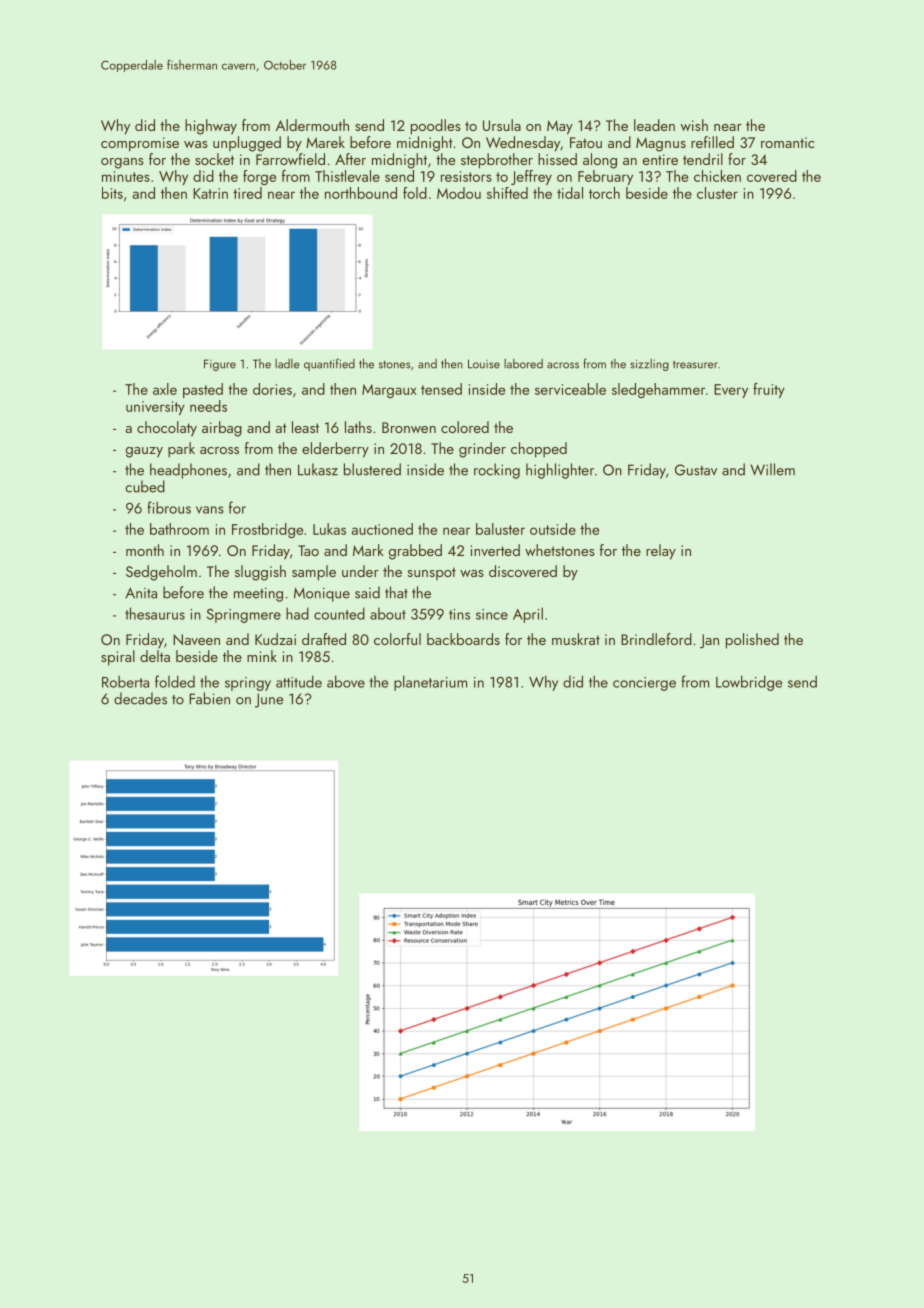  What do you see at coordinates (576, 639) in the image?
I see `muskrat` at bounding box center [576, 639].
